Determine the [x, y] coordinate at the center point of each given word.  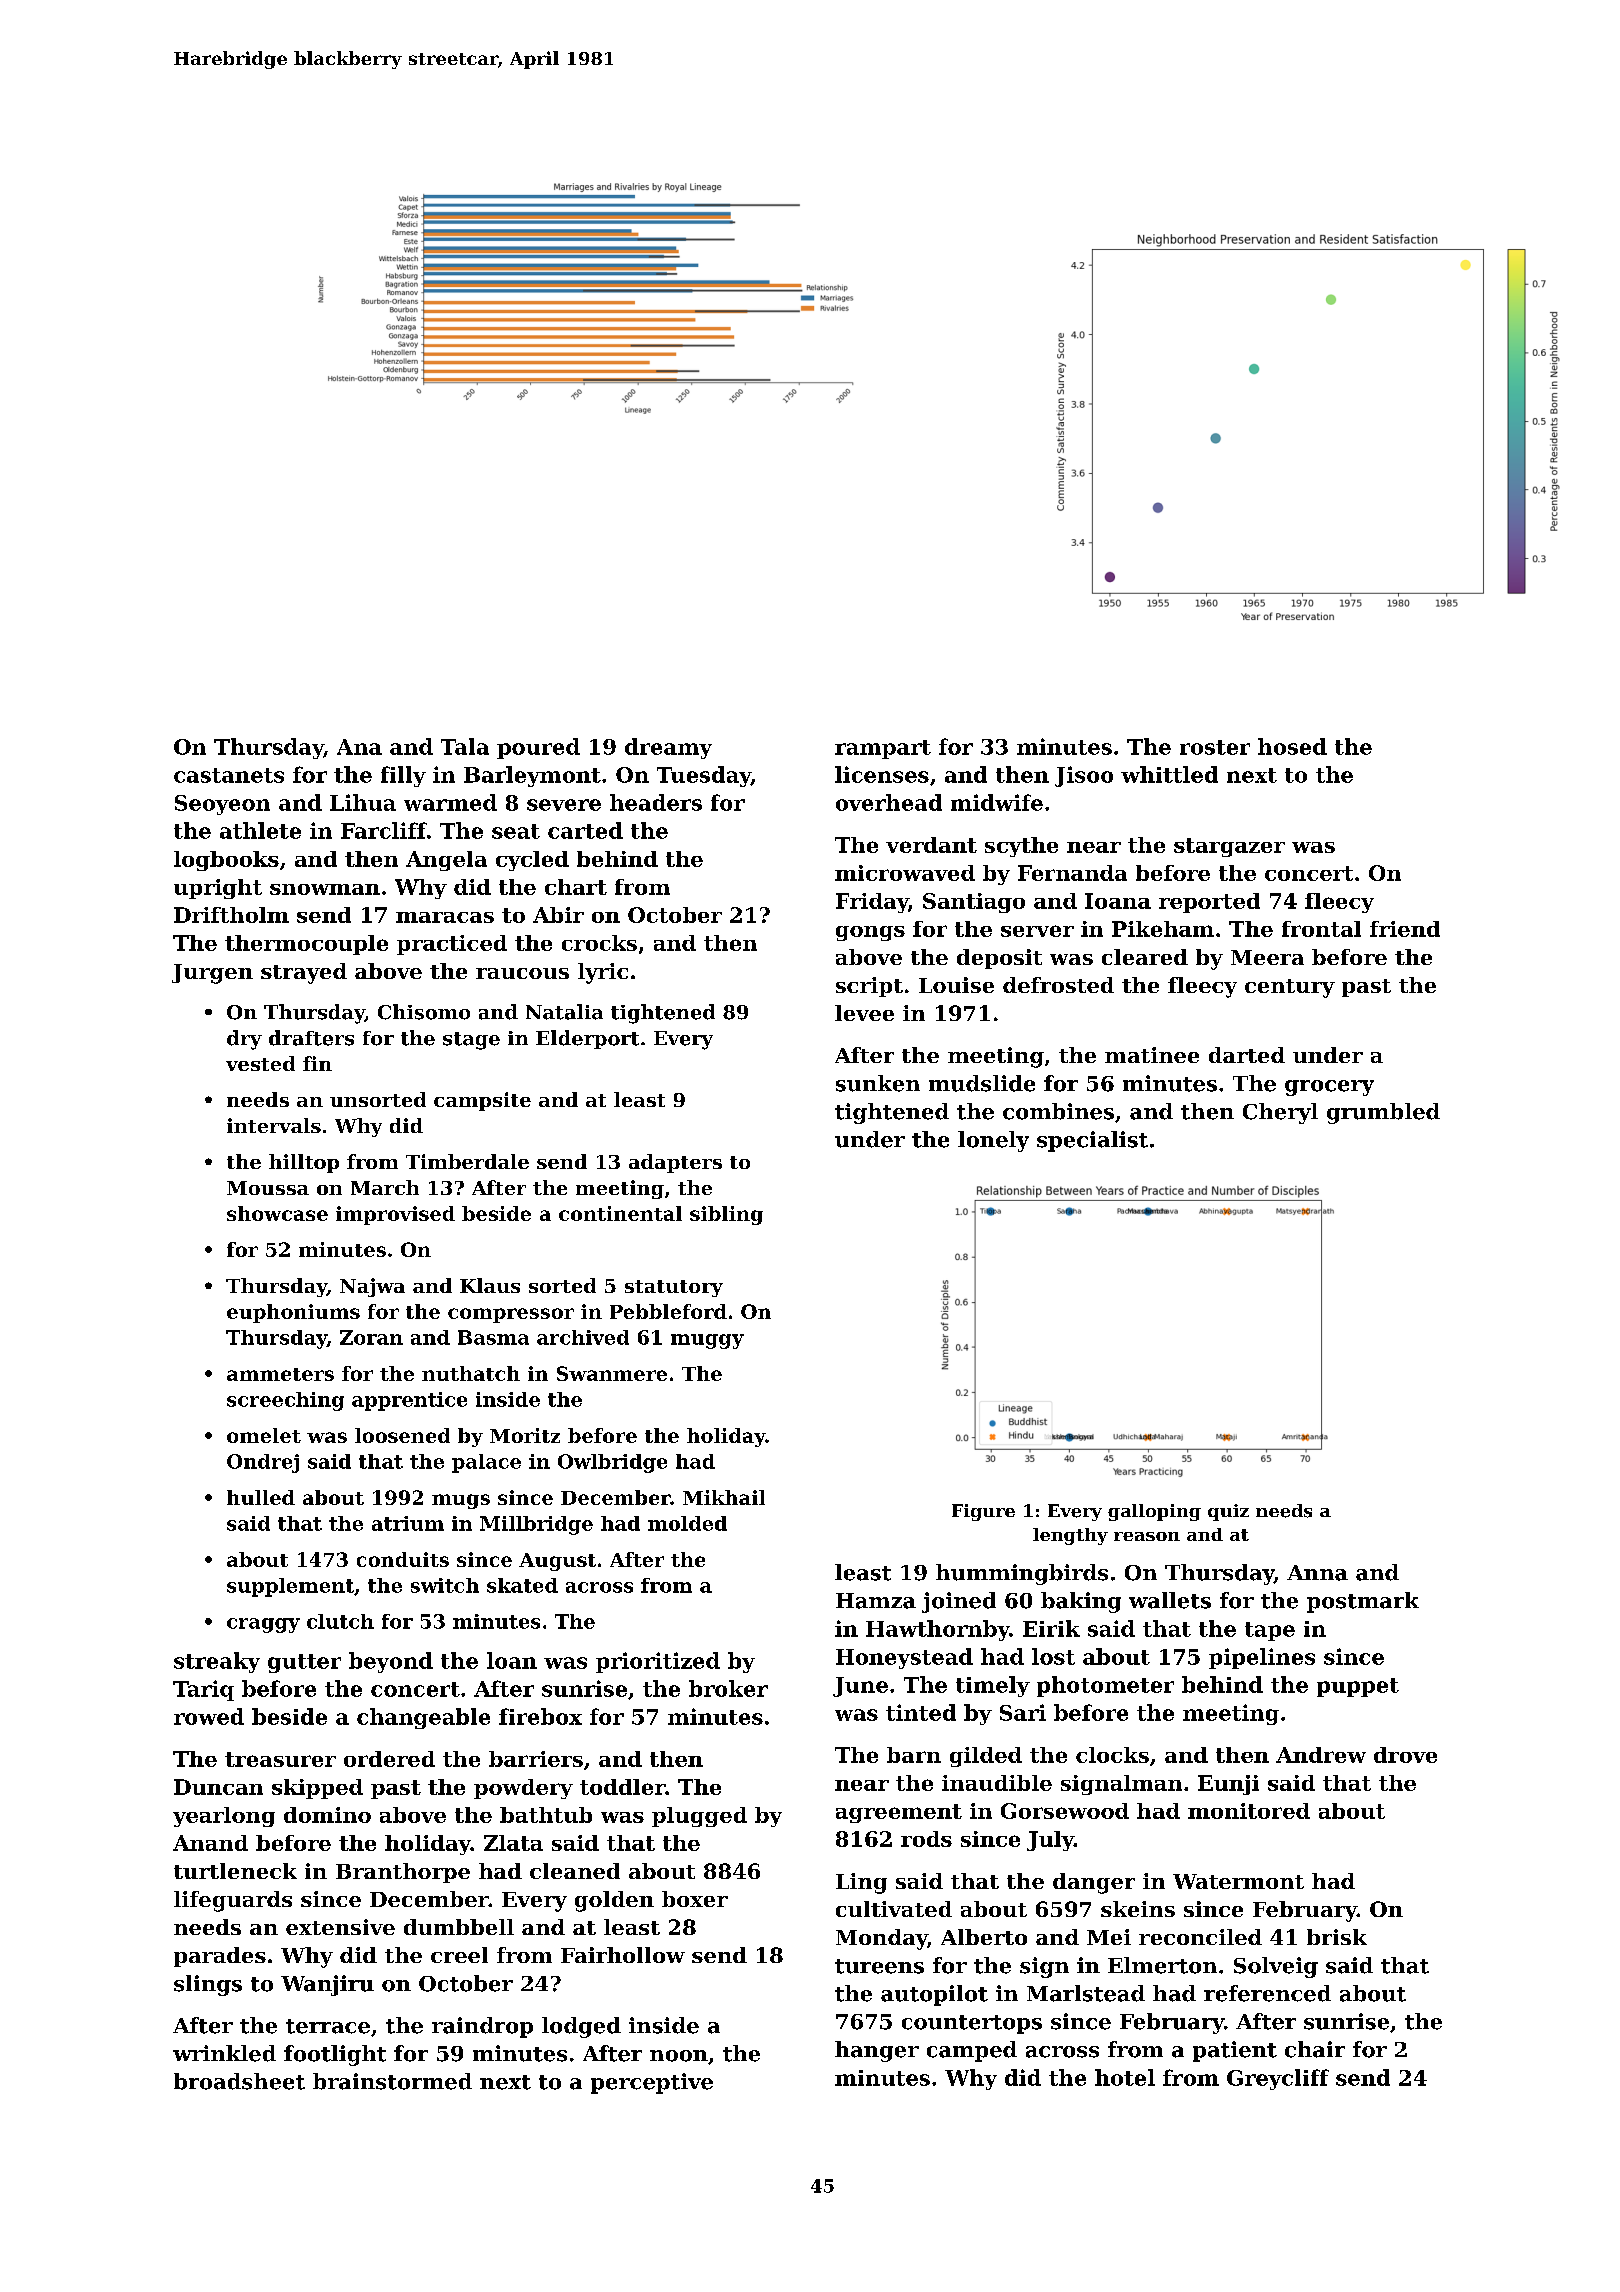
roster [1215, 747]
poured [538, 748]
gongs [870, 933]
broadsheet [239, 2081]
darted [1247, 1055]
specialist [1092, 1141]
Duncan [218, 1787]
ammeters [280, 1374]
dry [244, 1040]
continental [620, 1213]
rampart [883, 749]
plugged [699, 1817]
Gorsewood [1065, 1811]
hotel [1125, 2077]
